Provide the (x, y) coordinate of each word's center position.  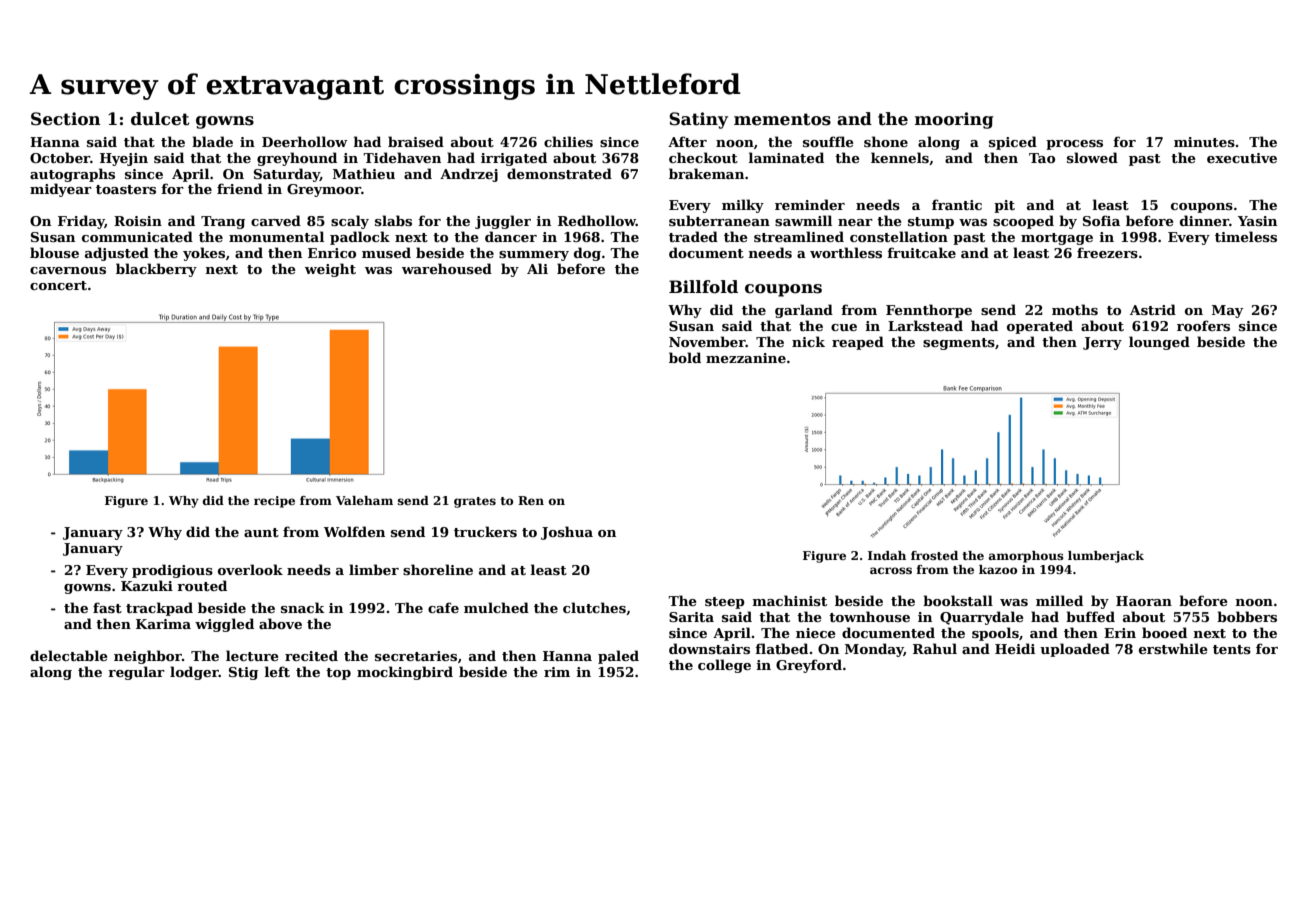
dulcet (160, 119)
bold (685, 357)
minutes (1204, 142)
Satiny (698, 120)
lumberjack (1106, 557)
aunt (261, 532)
